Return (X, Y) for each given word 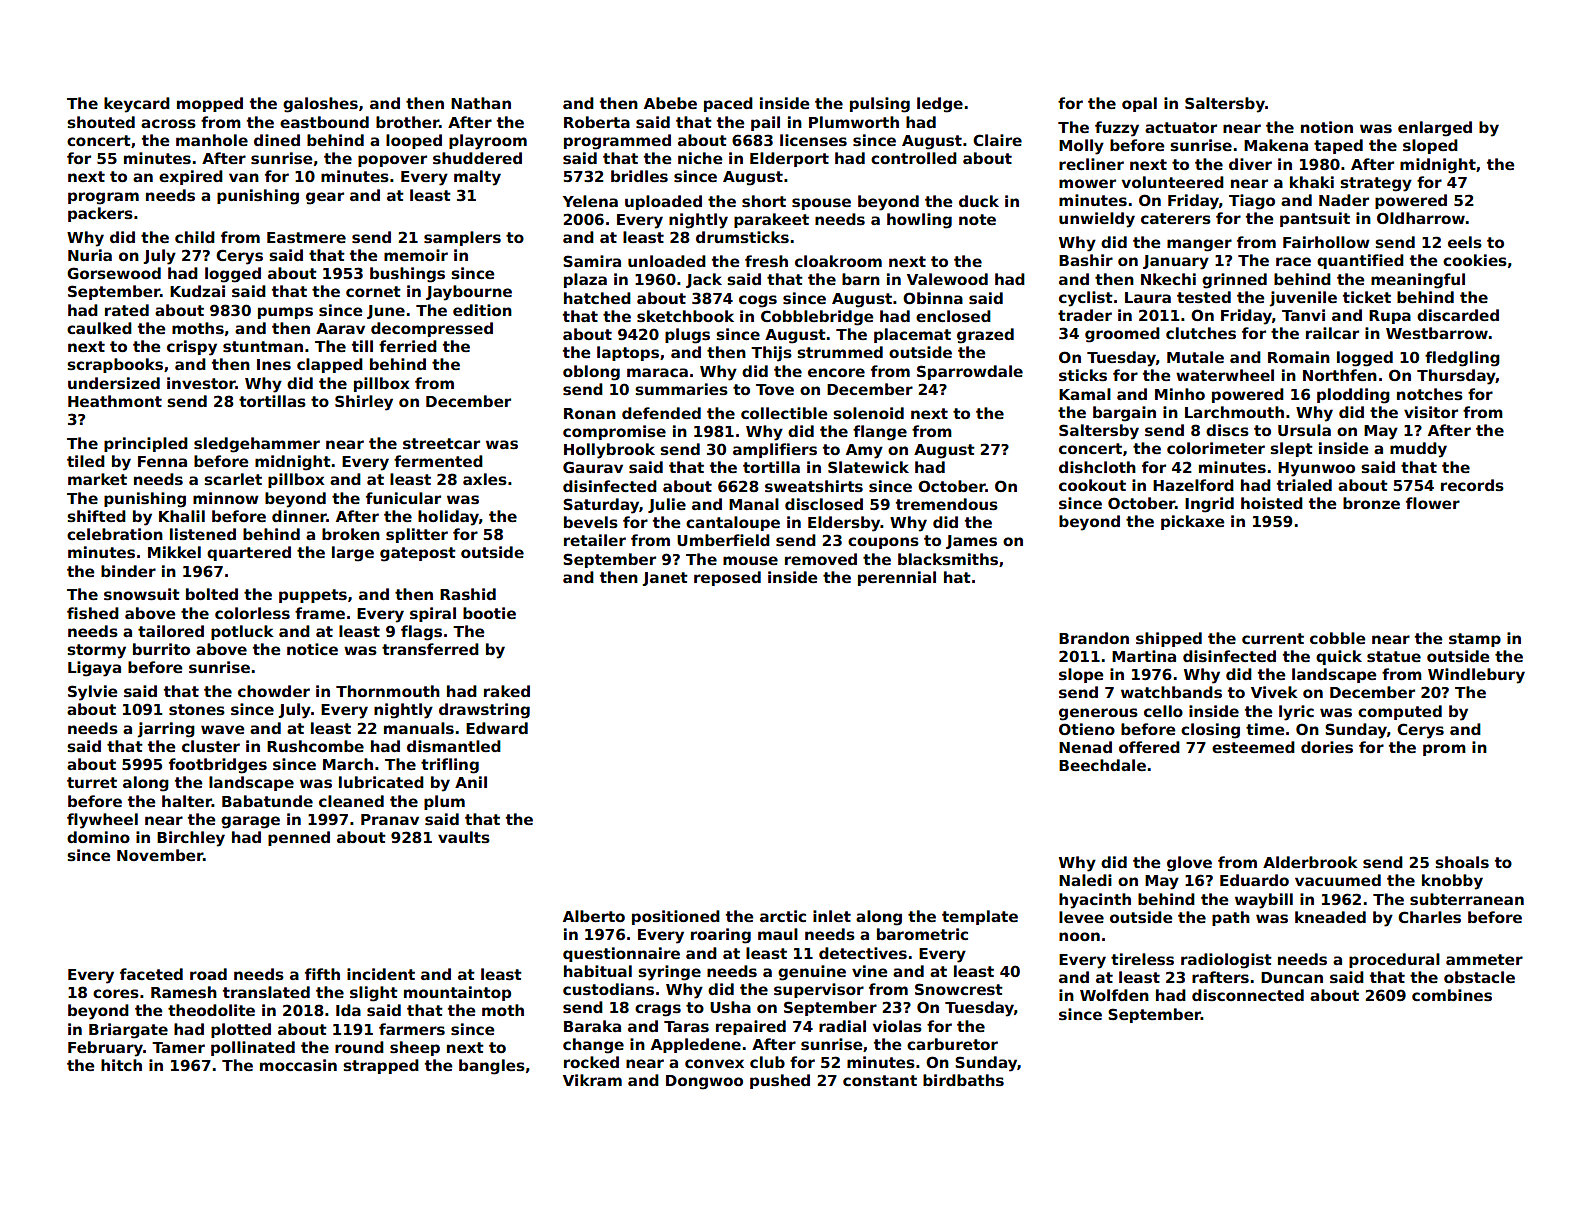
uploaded (663, 202)
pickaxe (1192, 522)
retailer (595, 540)
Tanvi (1303, 315)
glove (1189, 864)
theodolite (211, 1010)
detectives (863, 953)
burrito (161, 649)
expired (191, 177)
